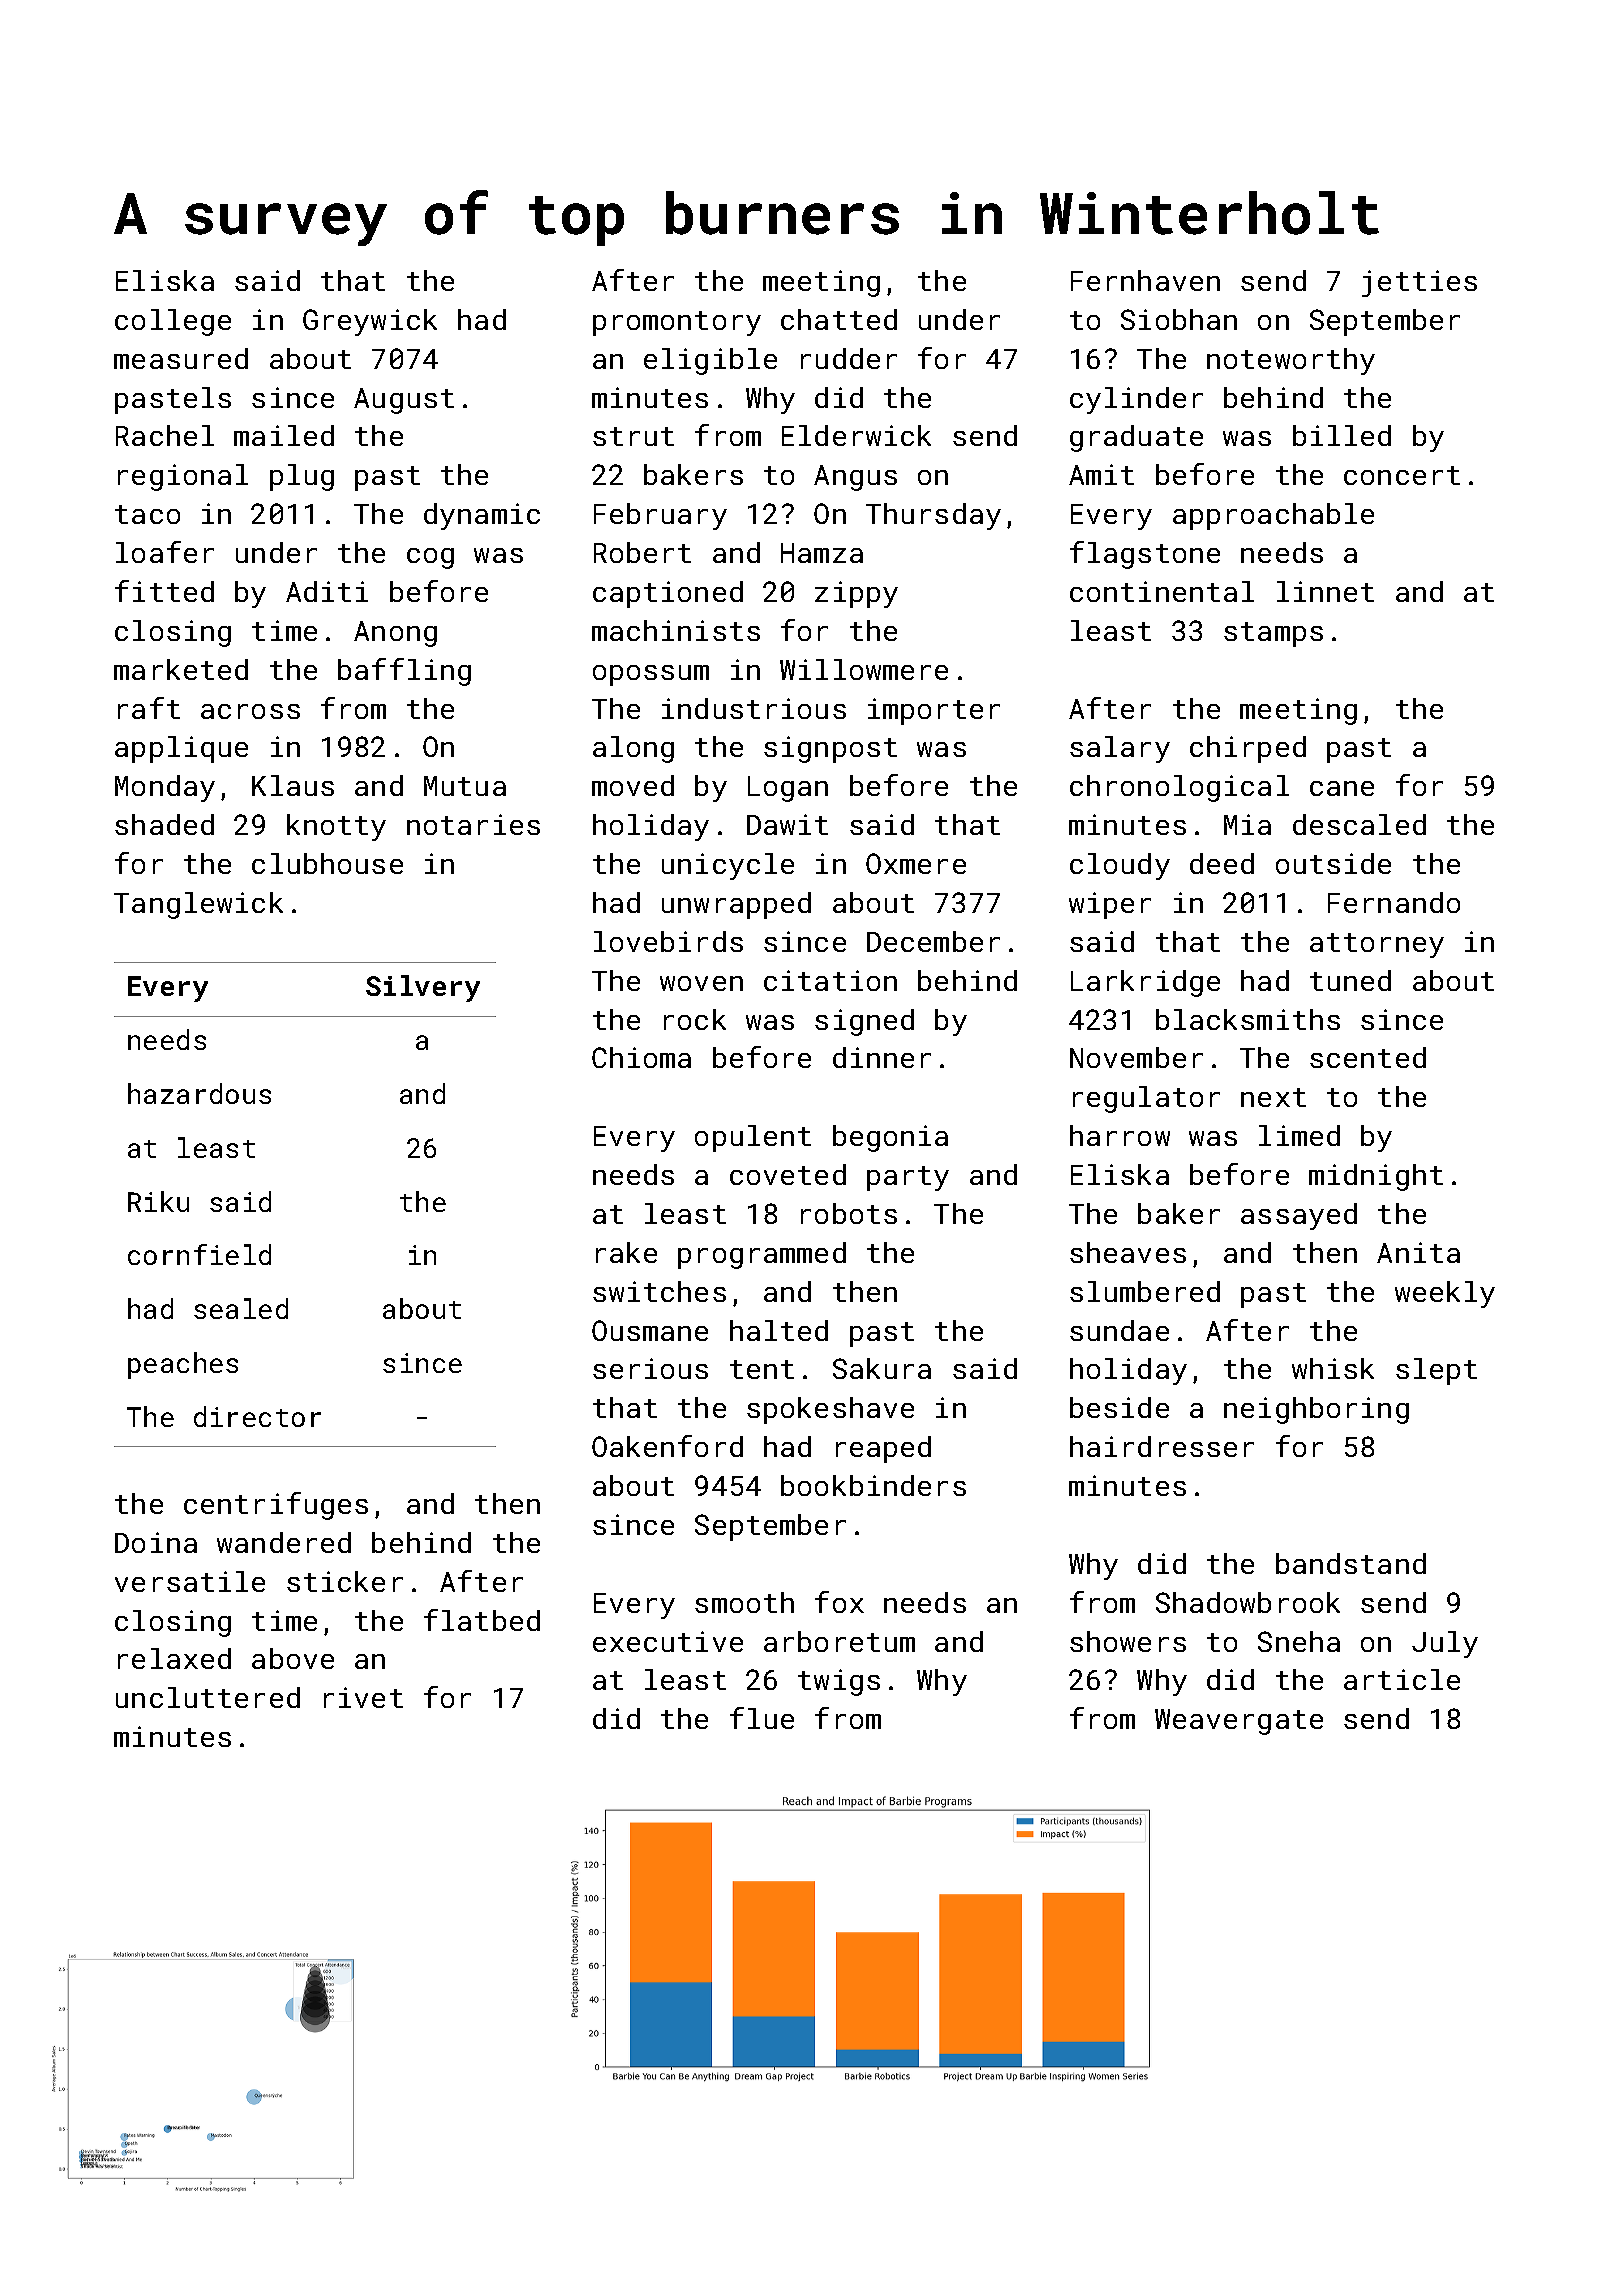 Image resolution: width=1620 pixels, height=2292 pixels. Describe the element at coordinates (839, 1602) in the screenshot. I see `fox` at that location.
